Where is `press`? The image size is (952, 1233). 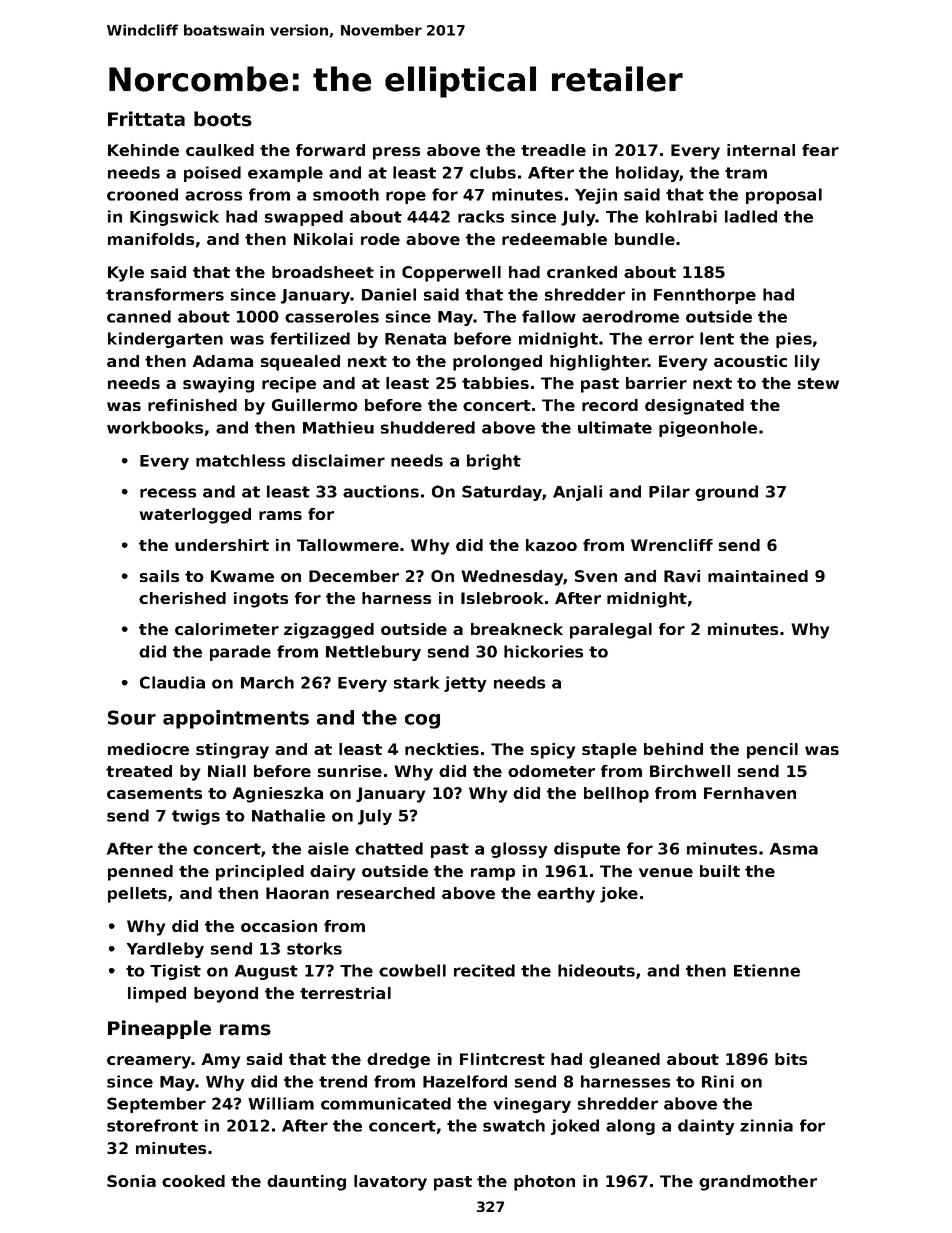 press is located at coordinates (396, 153).
